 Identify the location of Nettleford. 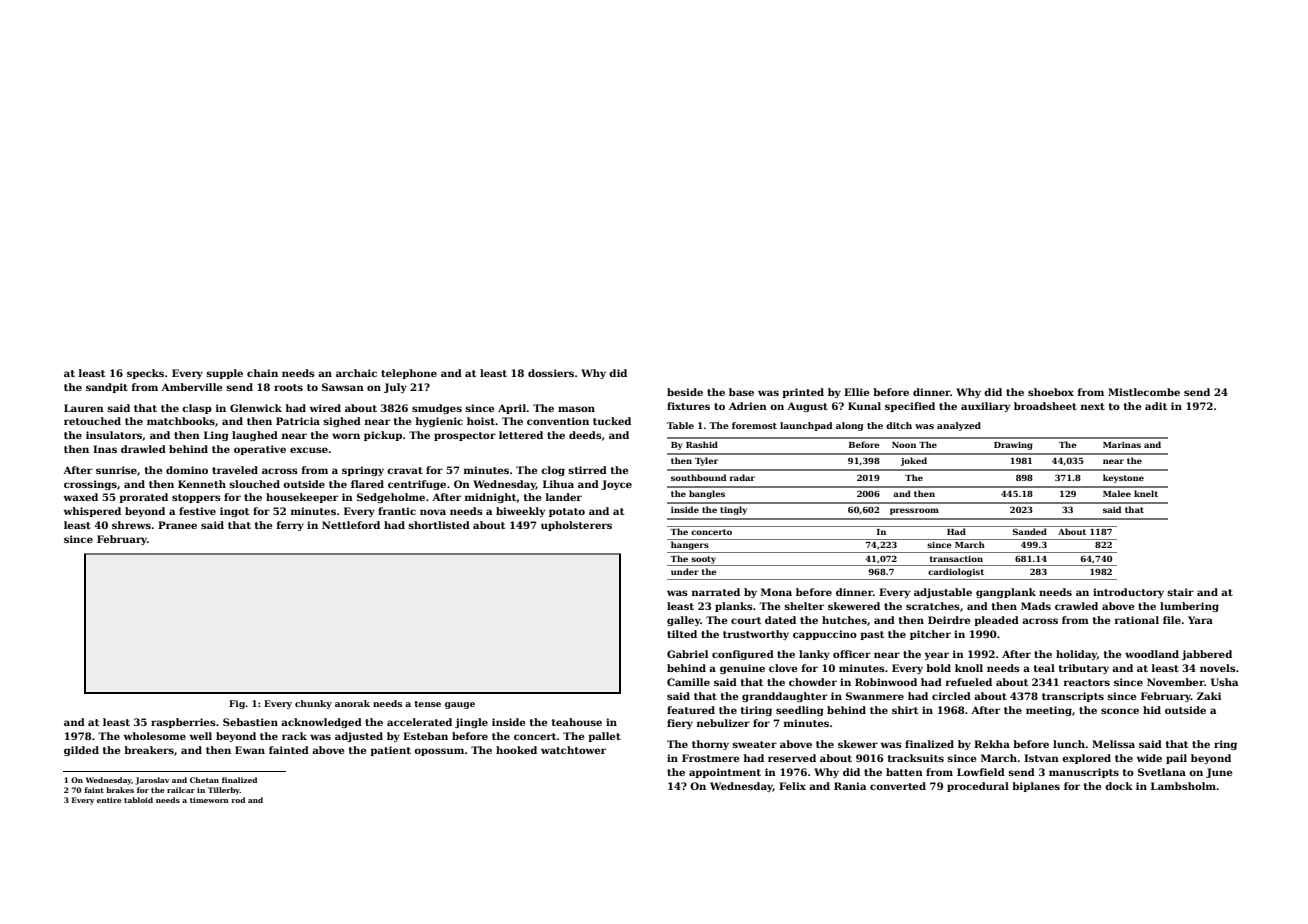
(351, 525).
